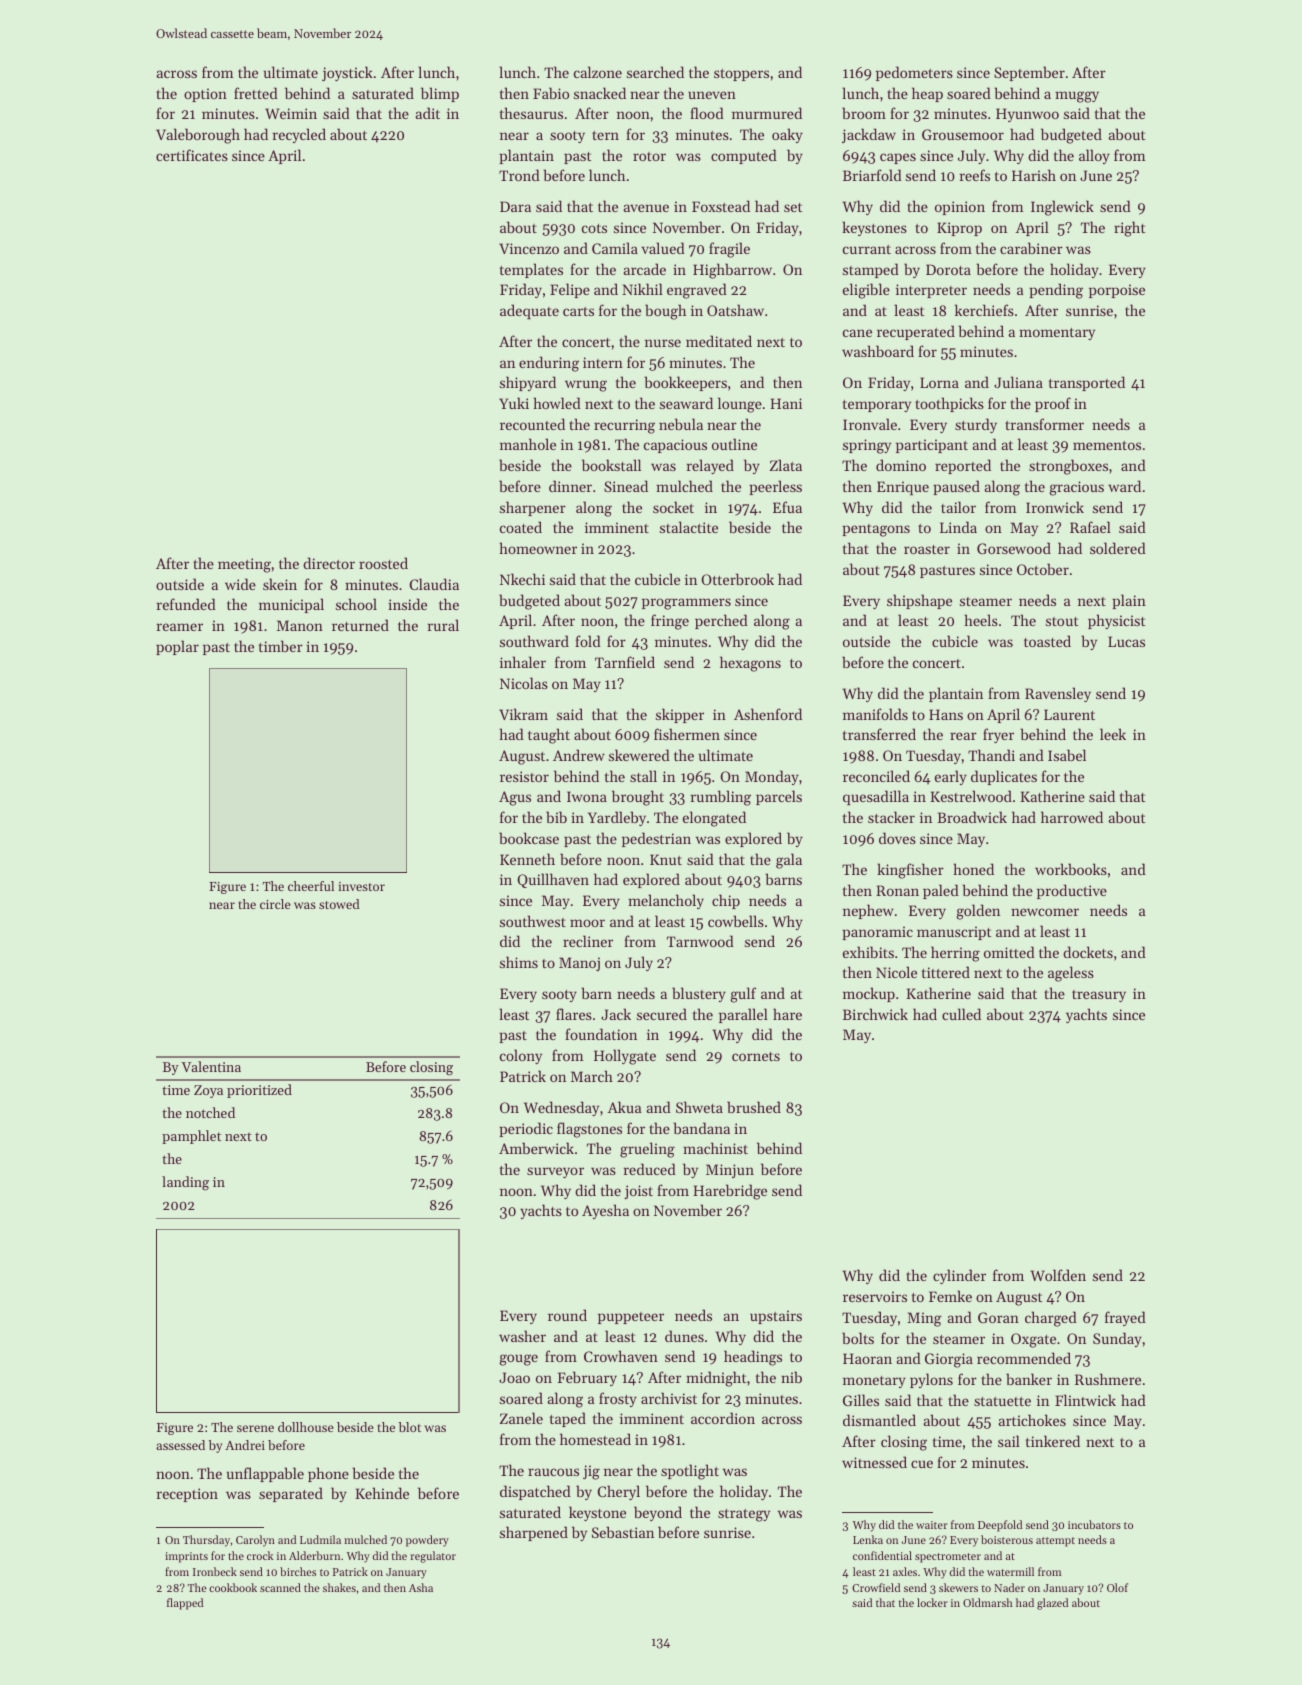  Describe the element at coordinates (185, 1604) in the screenshot. I see `flapped` at that location.
